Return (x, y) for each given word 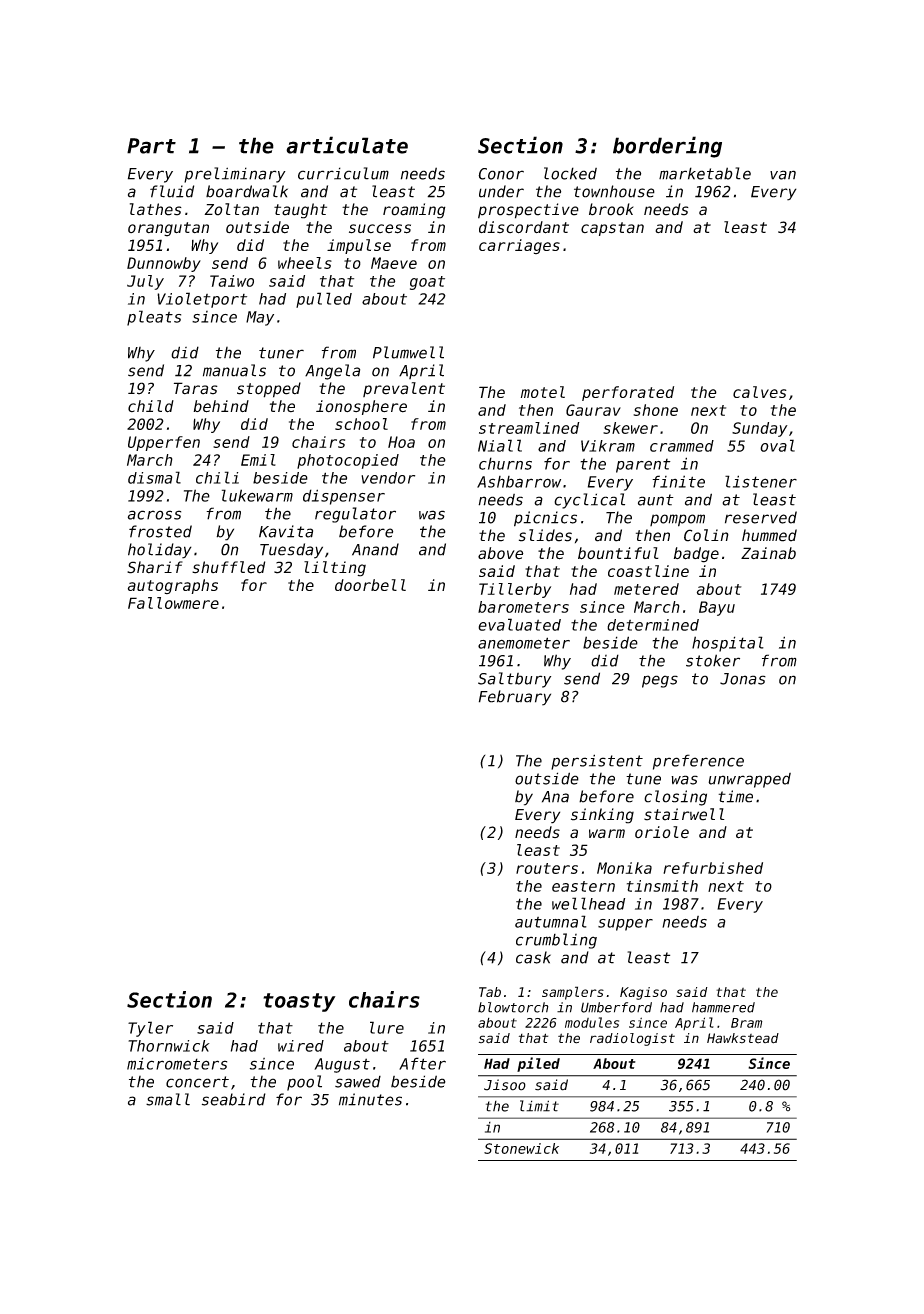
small (168, 1099)
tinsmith (662, 886)
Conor (501, 174)
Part (151, 146)
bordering (667, 147)
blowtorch (513, 1007)
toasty (299, 1002)
